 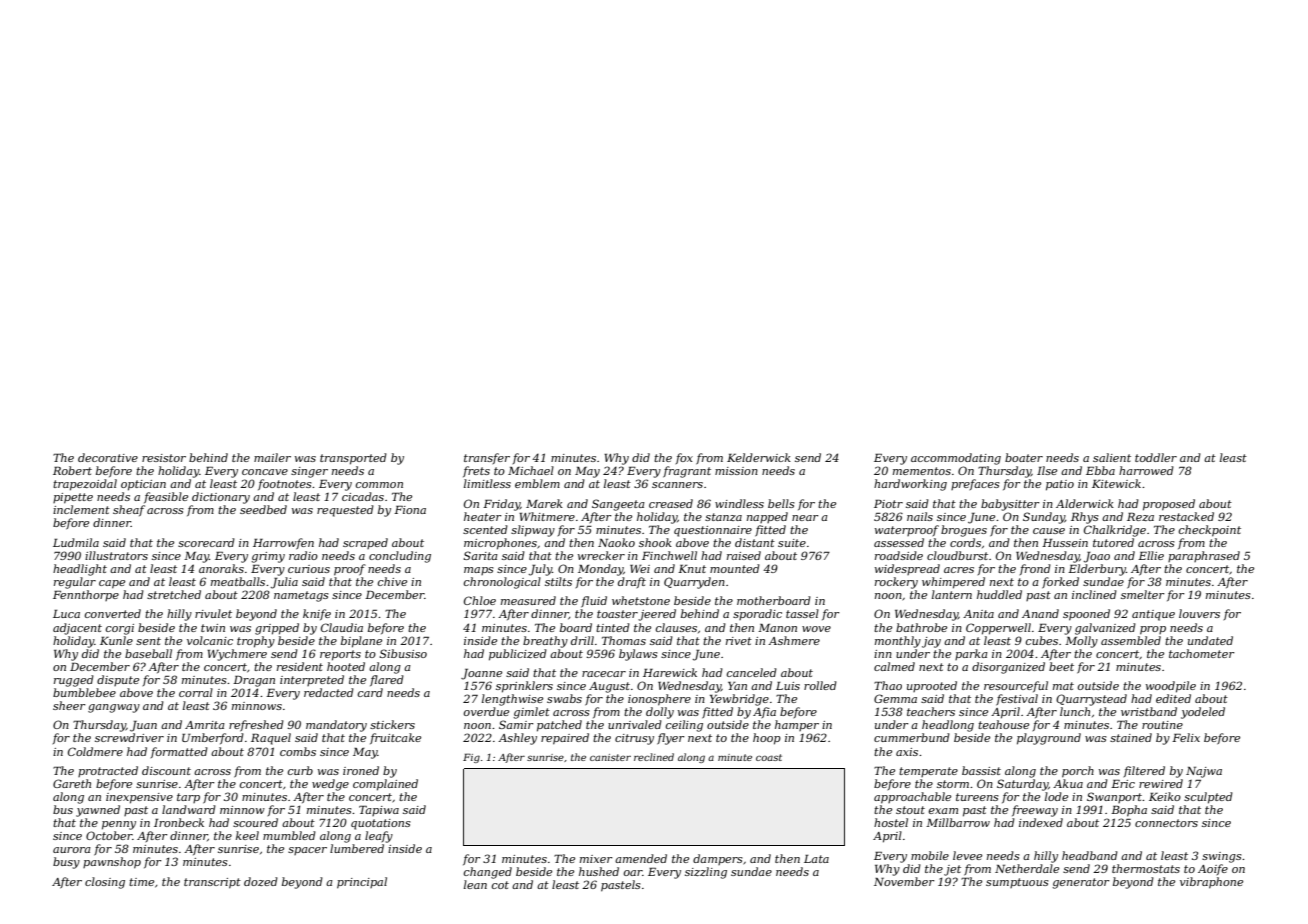 I want to click on unrivaled, so click(x=635, y=724).
